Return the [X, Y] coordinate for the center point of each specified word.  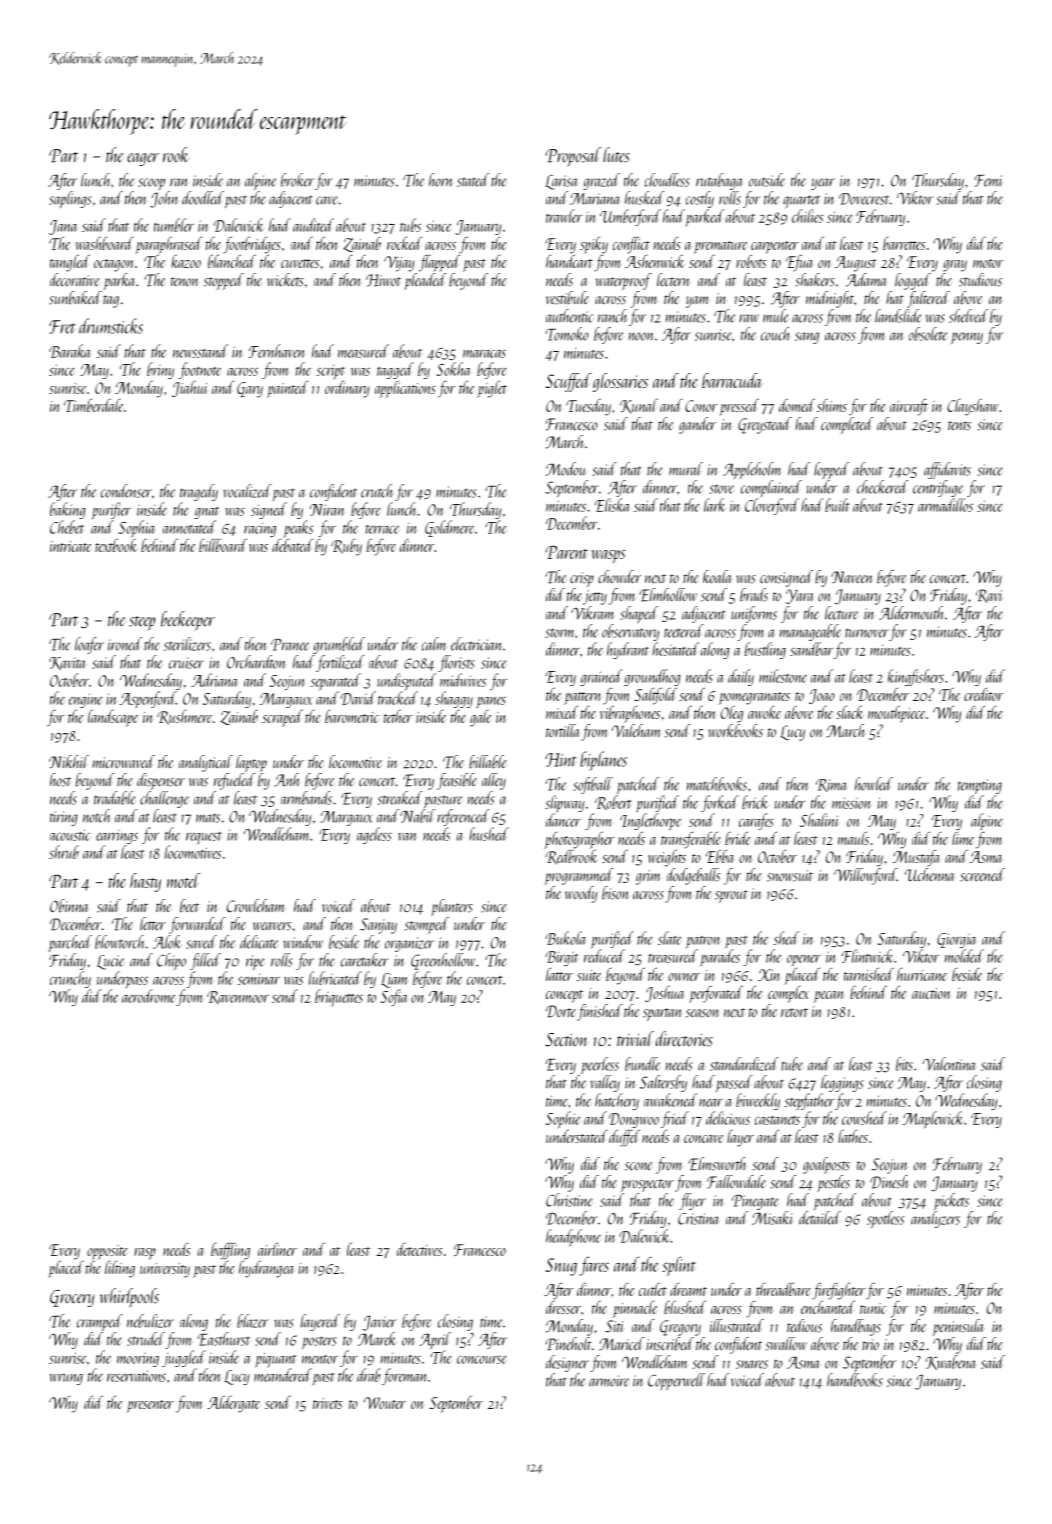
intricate [71, 546]
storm [560, 633]
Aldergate [233, 1404]
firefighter [838, 1291]
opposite [107, 1252]
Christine [569, 1200]
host [60, 780]
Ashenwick [654, 261]
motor [988, 263]
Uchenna [930, 875]
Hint [561, 760]
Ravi [989, 596]
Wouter [385, 1403]
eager [143, 159]
